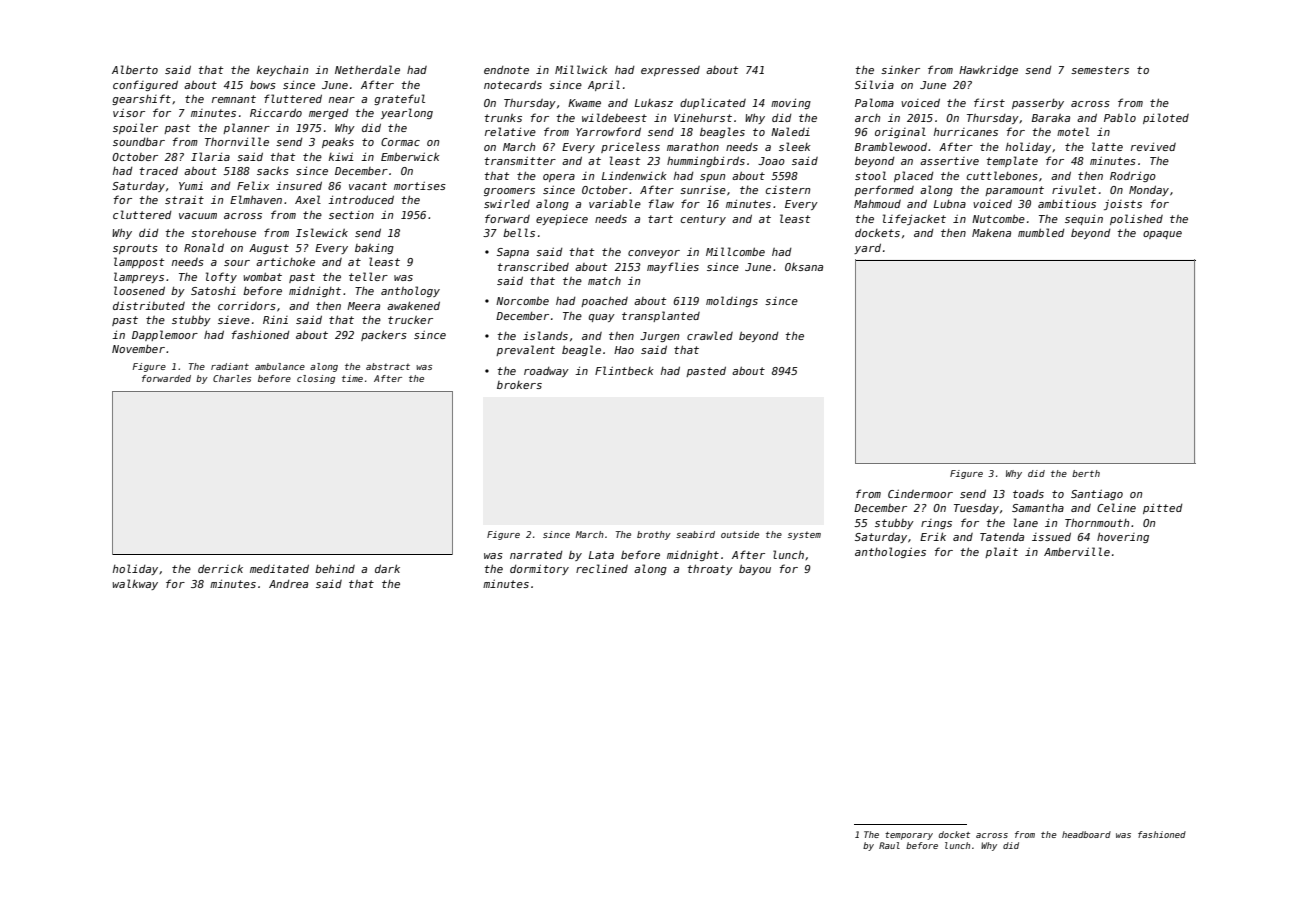 This document has height=924, width=1308. Describe the element at coordinates (220, 568) in the document. I see `derrick` at that location.
